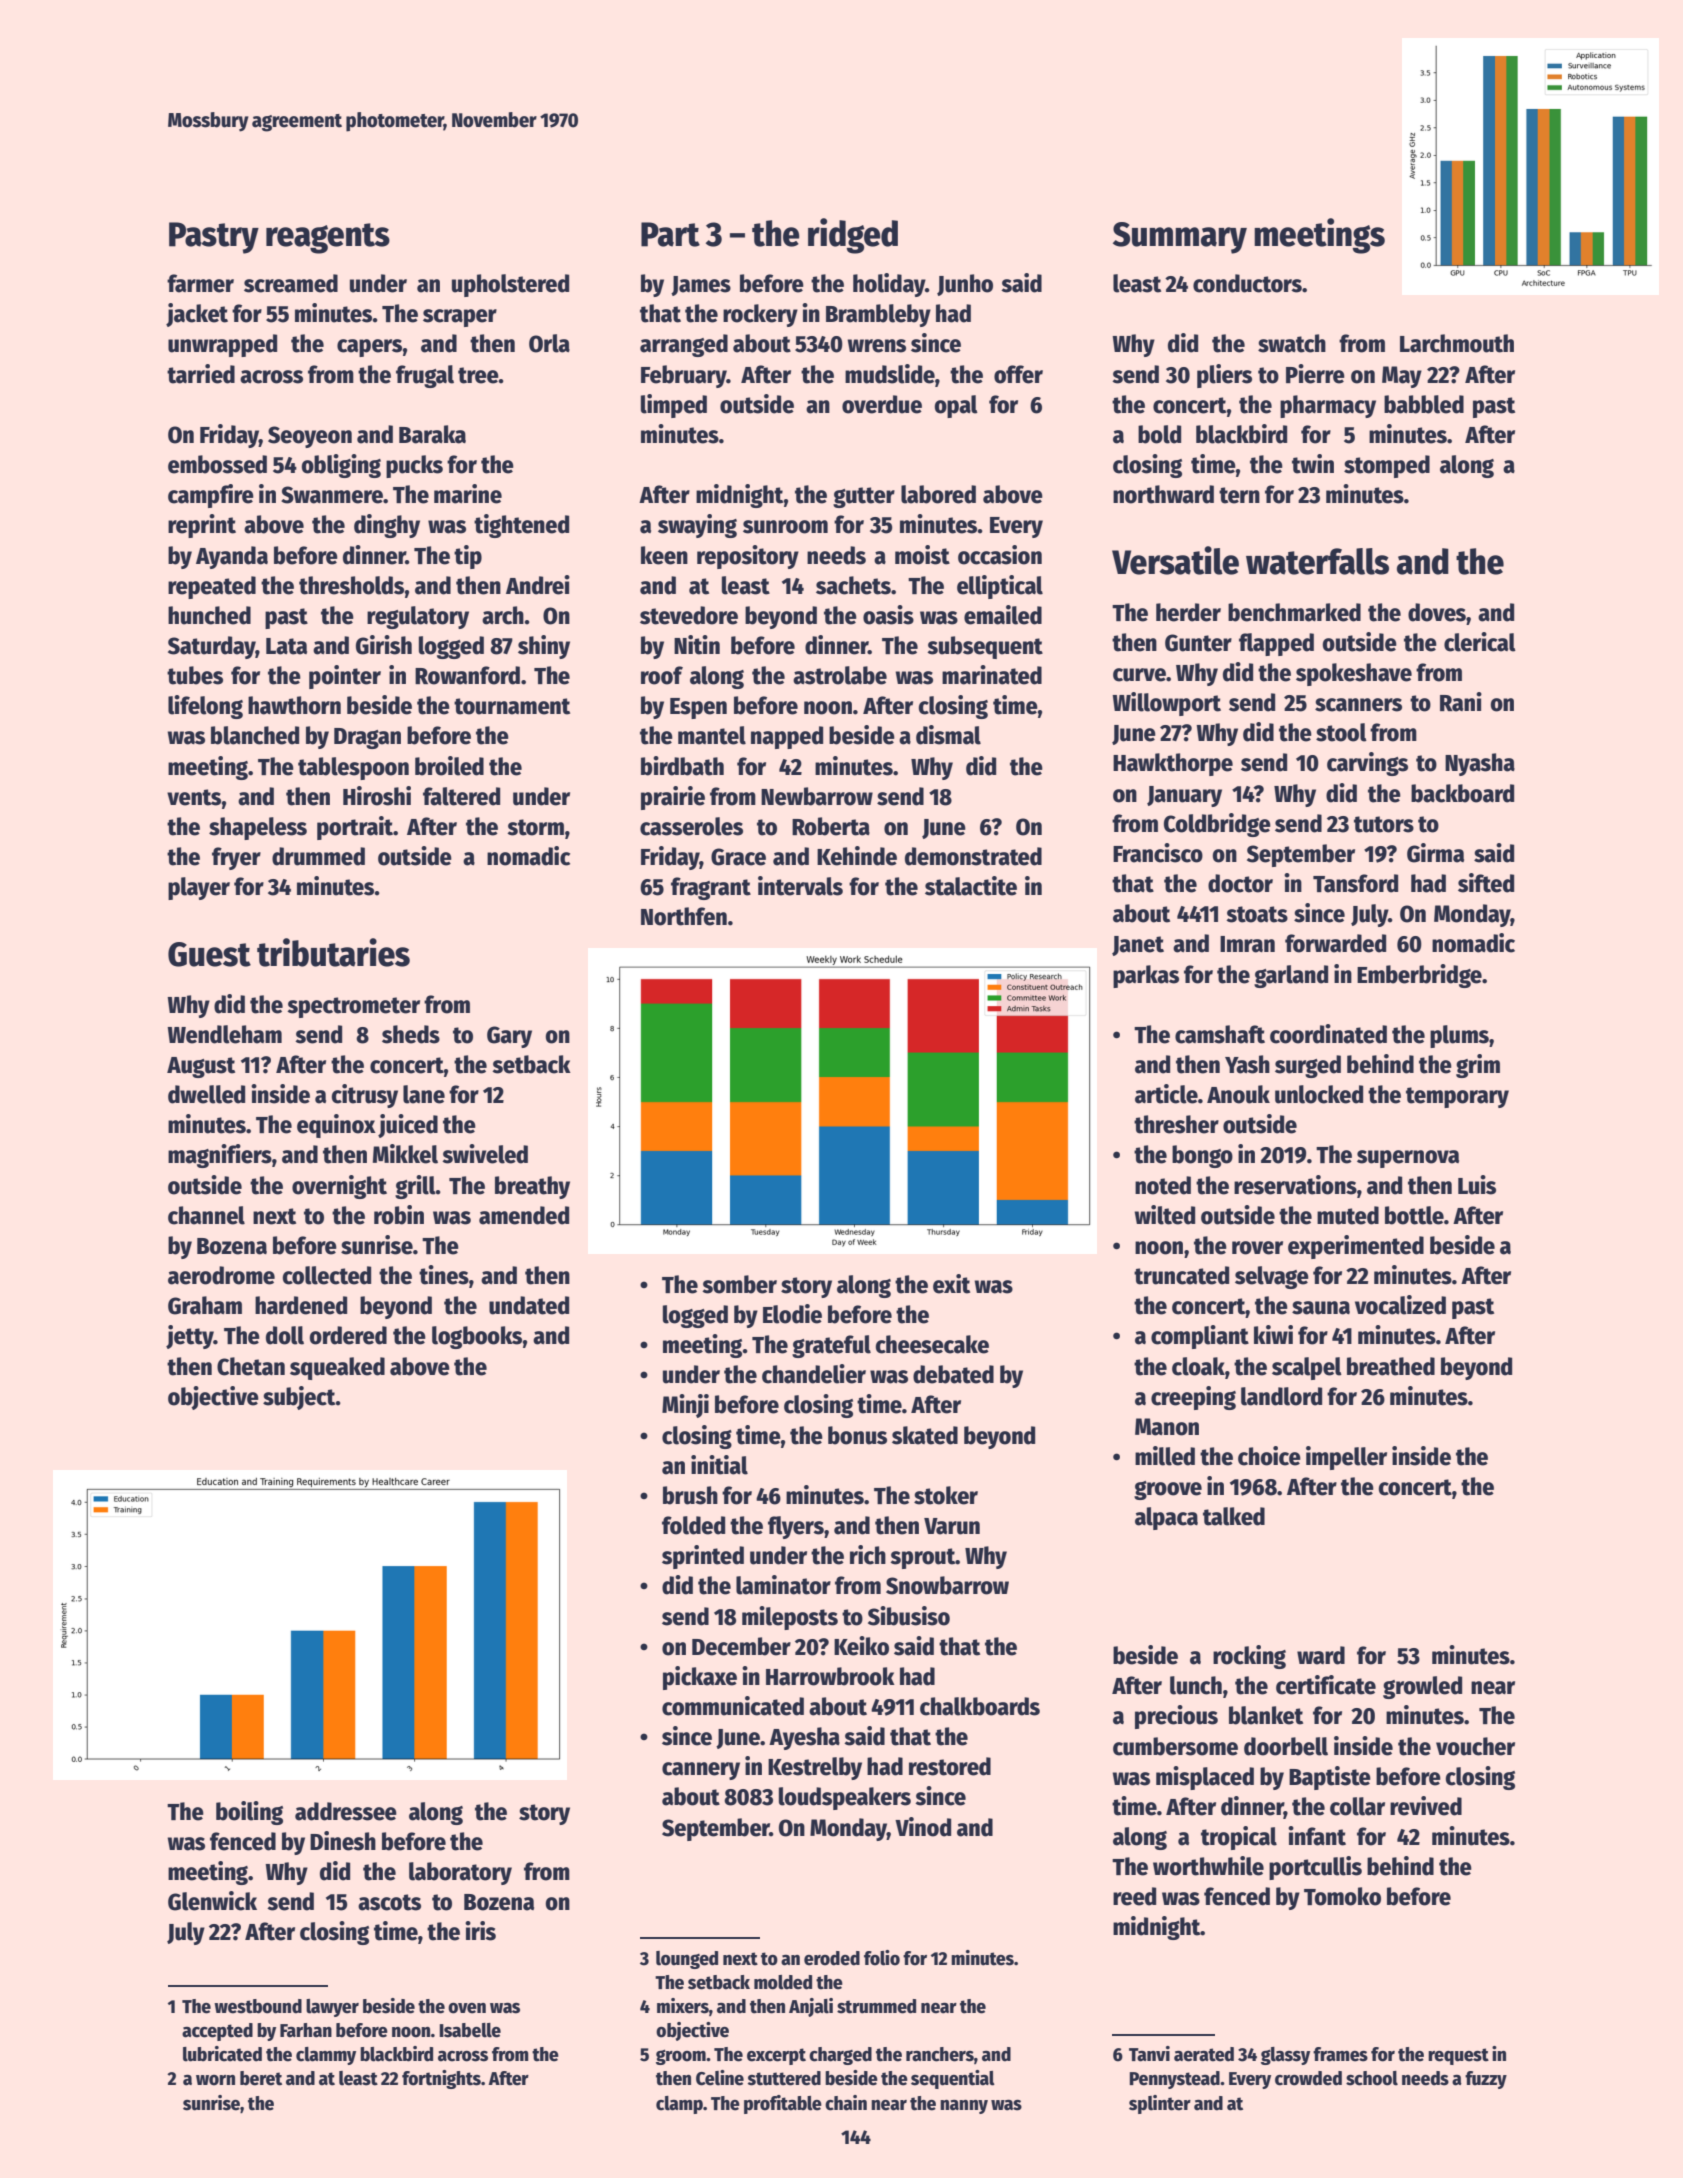  I want to click on Orla, so click(549, 343).
